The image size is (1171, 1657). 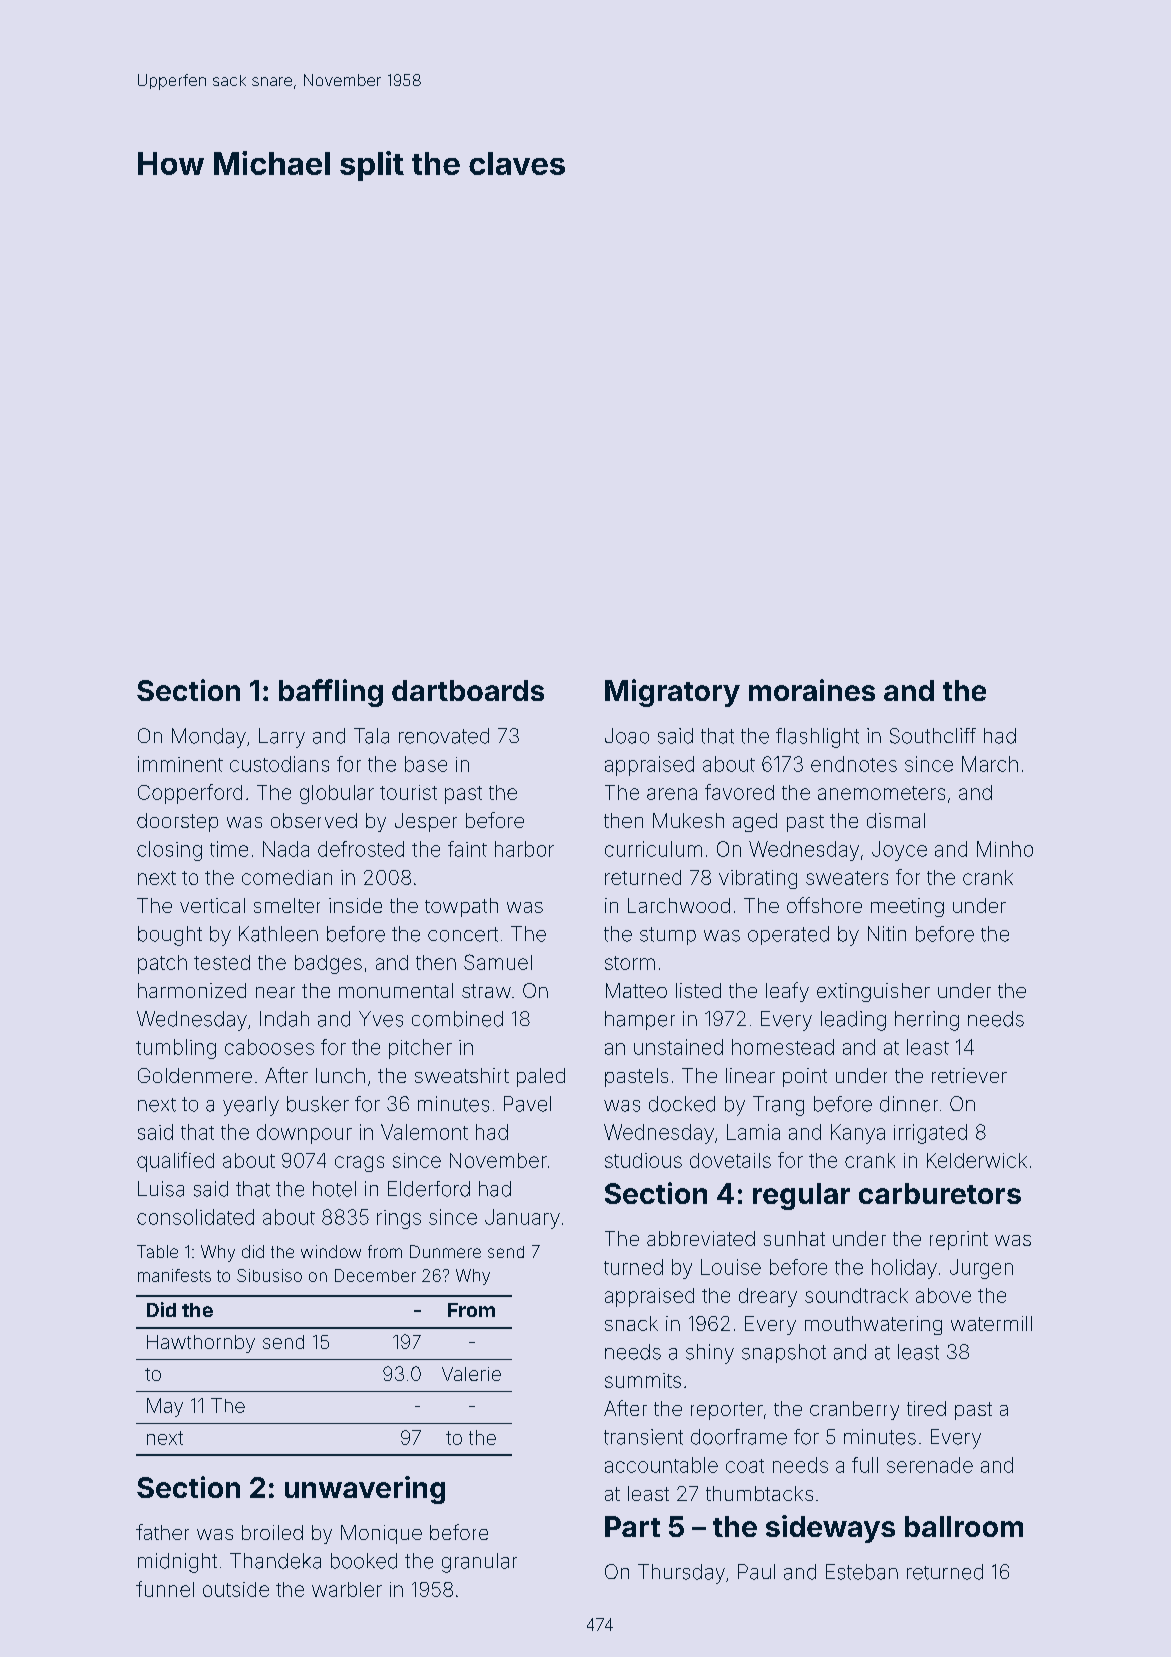 What do you see at coordinates (653, 849) in the screenshot?
I see `curriculum` at bounding box center [653, 849].
